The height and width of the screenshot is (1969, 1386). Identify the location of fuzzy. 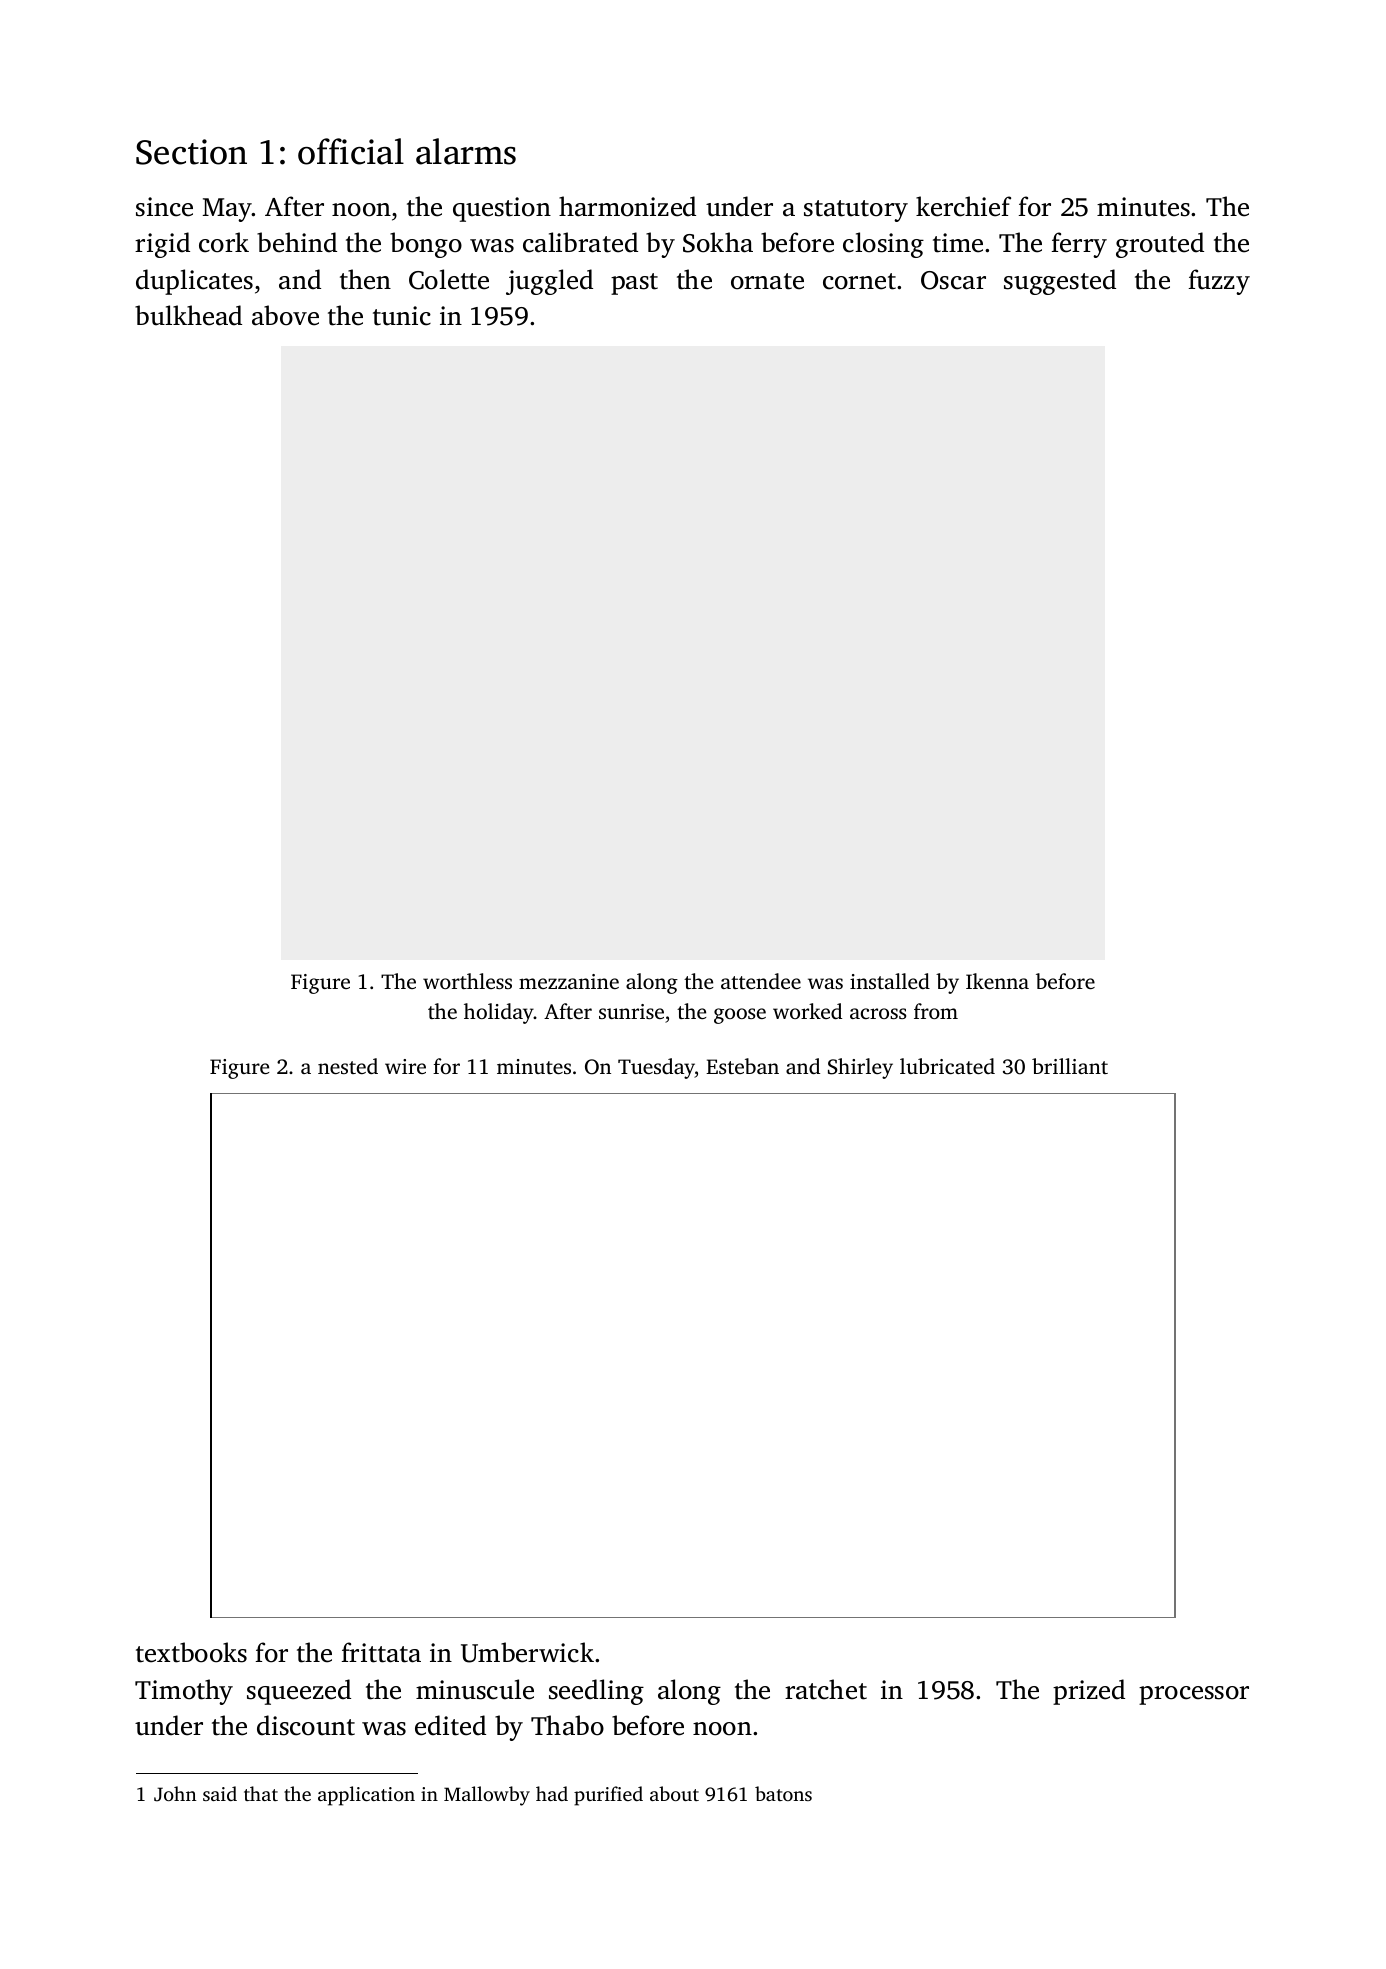
(1219, 282).
